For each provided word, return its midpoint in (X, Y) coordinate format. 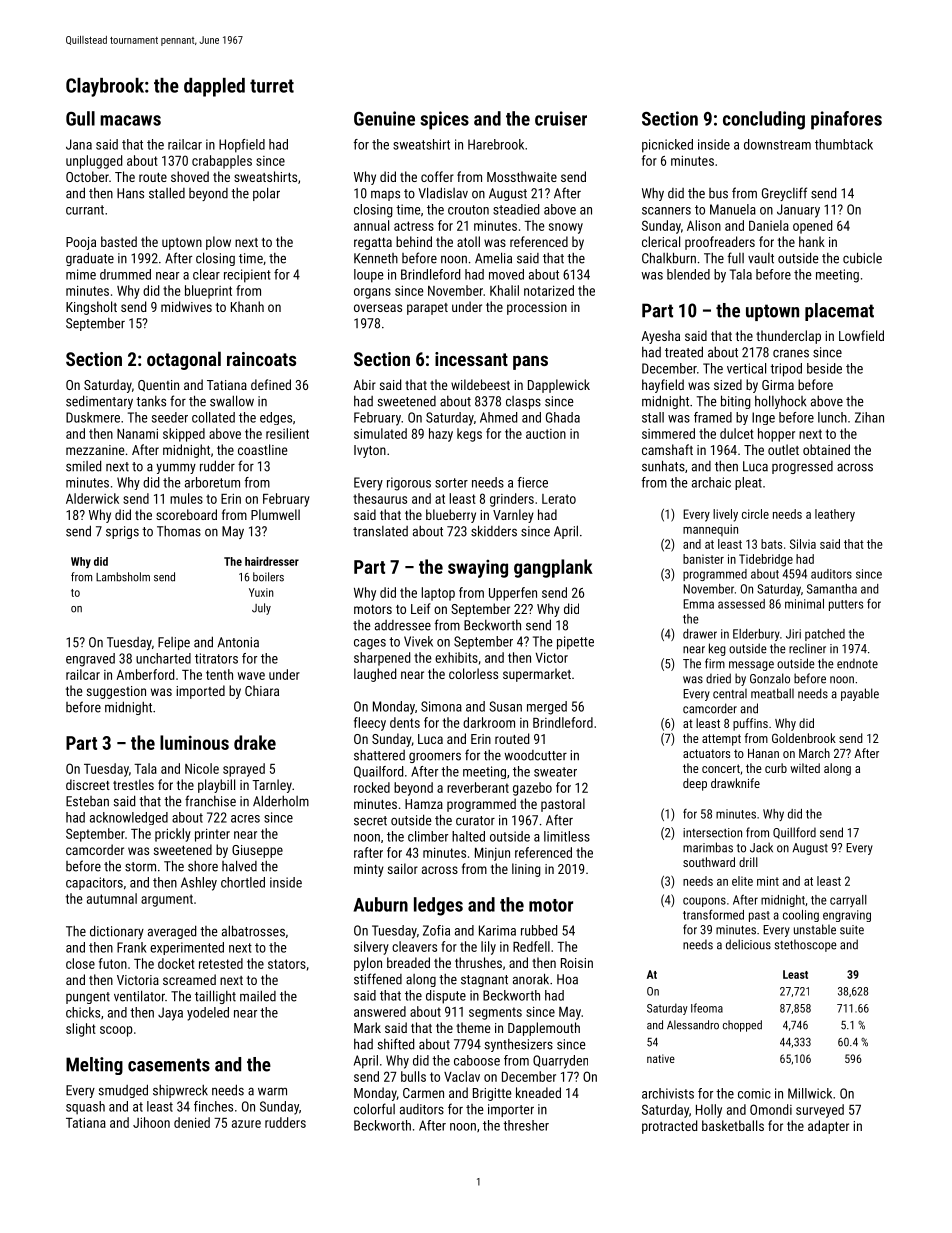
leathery (835, 515)
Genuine (384, 118)
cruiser (561, 118)
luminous (194, 742)
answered (380, 1011)
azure (246, 1124)
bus (718, 193)
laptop (438, 594)
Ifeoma (707, 1008)
